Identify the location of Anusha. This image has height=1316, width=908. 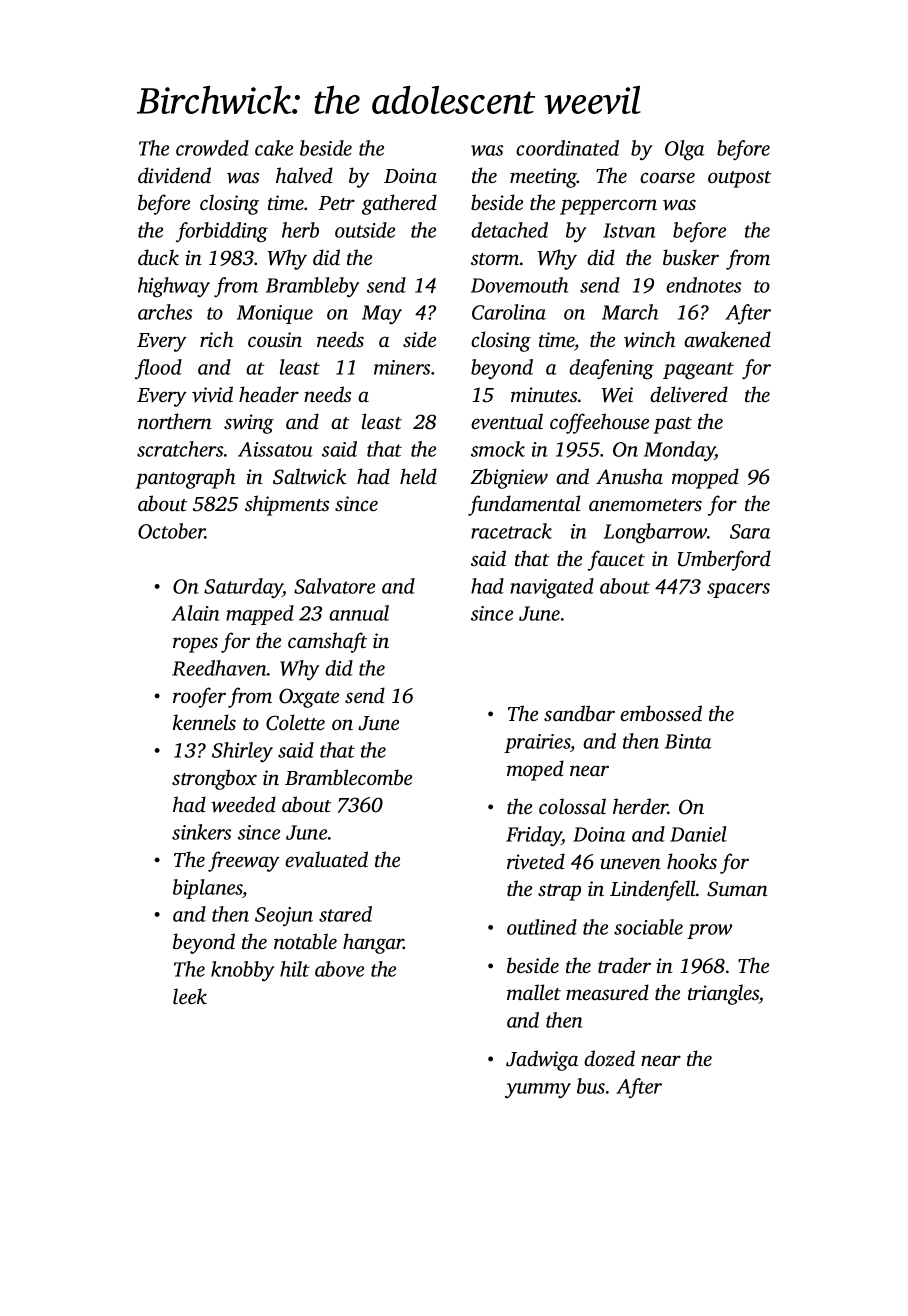
(629, 476).
